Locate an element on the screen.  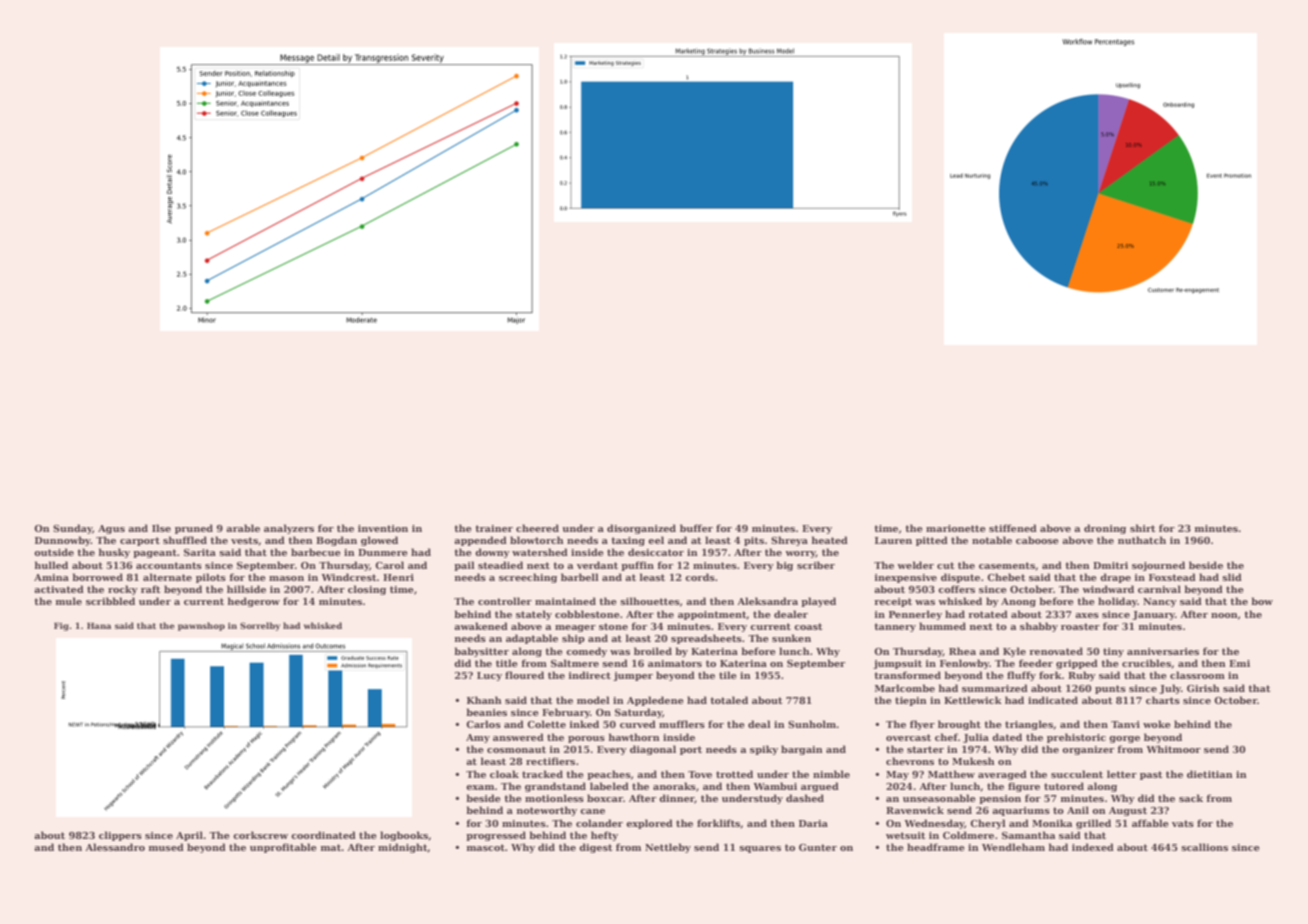
cords is located at coordinates (700, 577).
